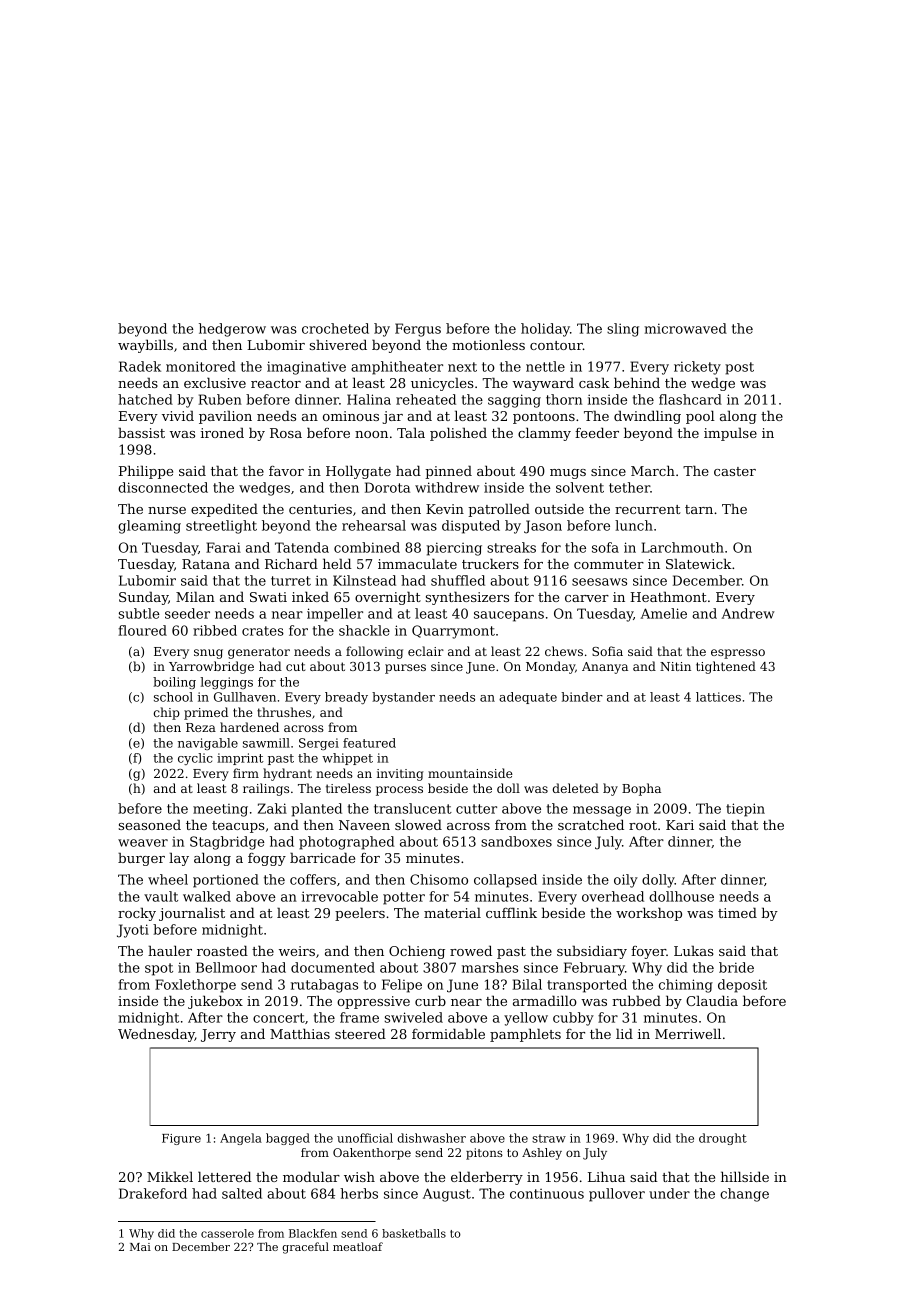  What do you see at coordinates (430, 1000) in the image?
I see `curb` at bounding box center [430, 1000].
